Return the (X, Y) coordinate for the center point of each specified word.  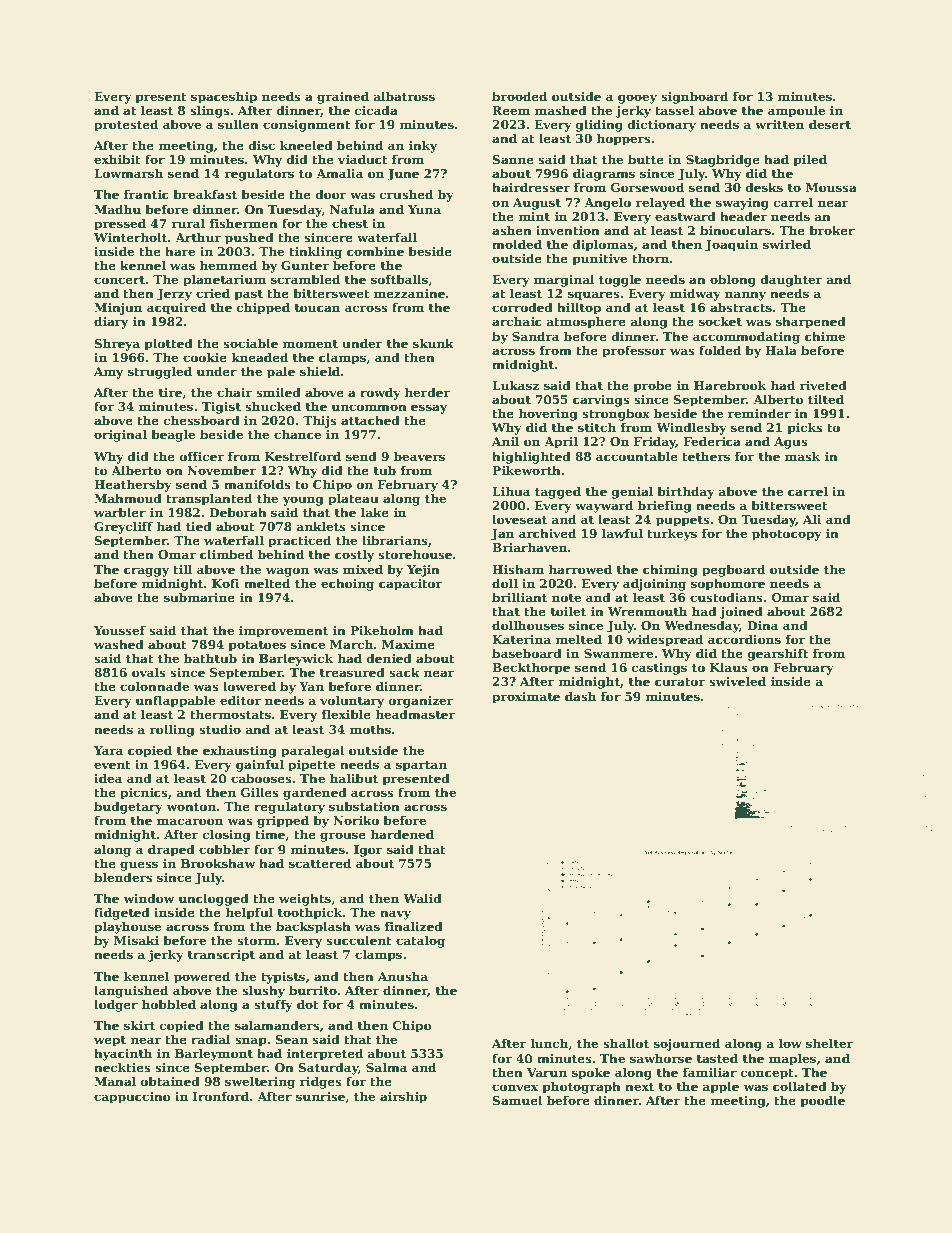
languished (131, 991)
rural (188, 223)
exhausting (240, 751)
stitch (597, 427)
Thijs (320, 421)
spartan (421, 766)
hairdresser (531, 187)
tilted (826, 399)
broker (832, 230)
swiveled (737, 681)
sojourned (687, 1044)
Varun (547, 1072)
